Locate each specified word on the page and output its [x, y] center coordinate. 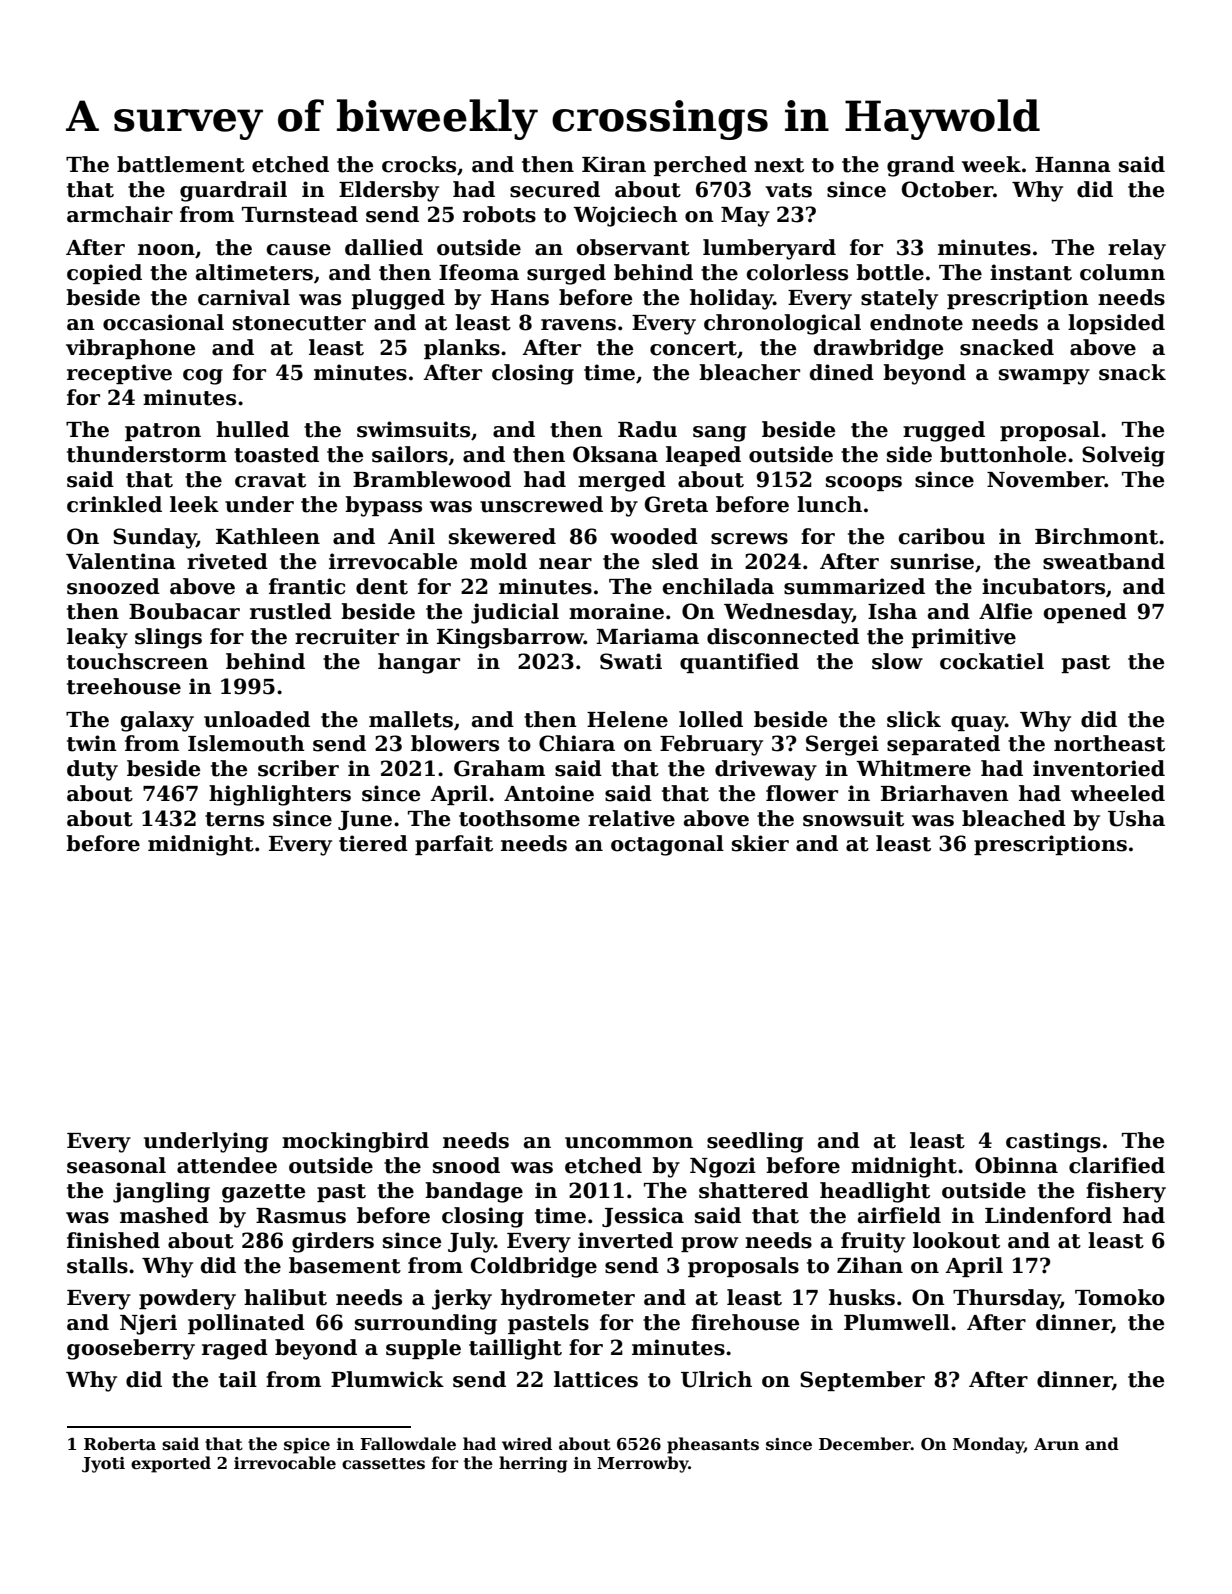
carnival [244, 297]
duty [92, 770]
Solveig [1123, 456]
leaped [703, 456]
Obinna [1016, 1165]
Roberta [120, 1444]
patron [163, 432]
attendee [227, 1165]
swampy [1044, 377]
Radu [647, 429]
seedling [755, 1142]
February [711, 745]
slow [897, 661]
